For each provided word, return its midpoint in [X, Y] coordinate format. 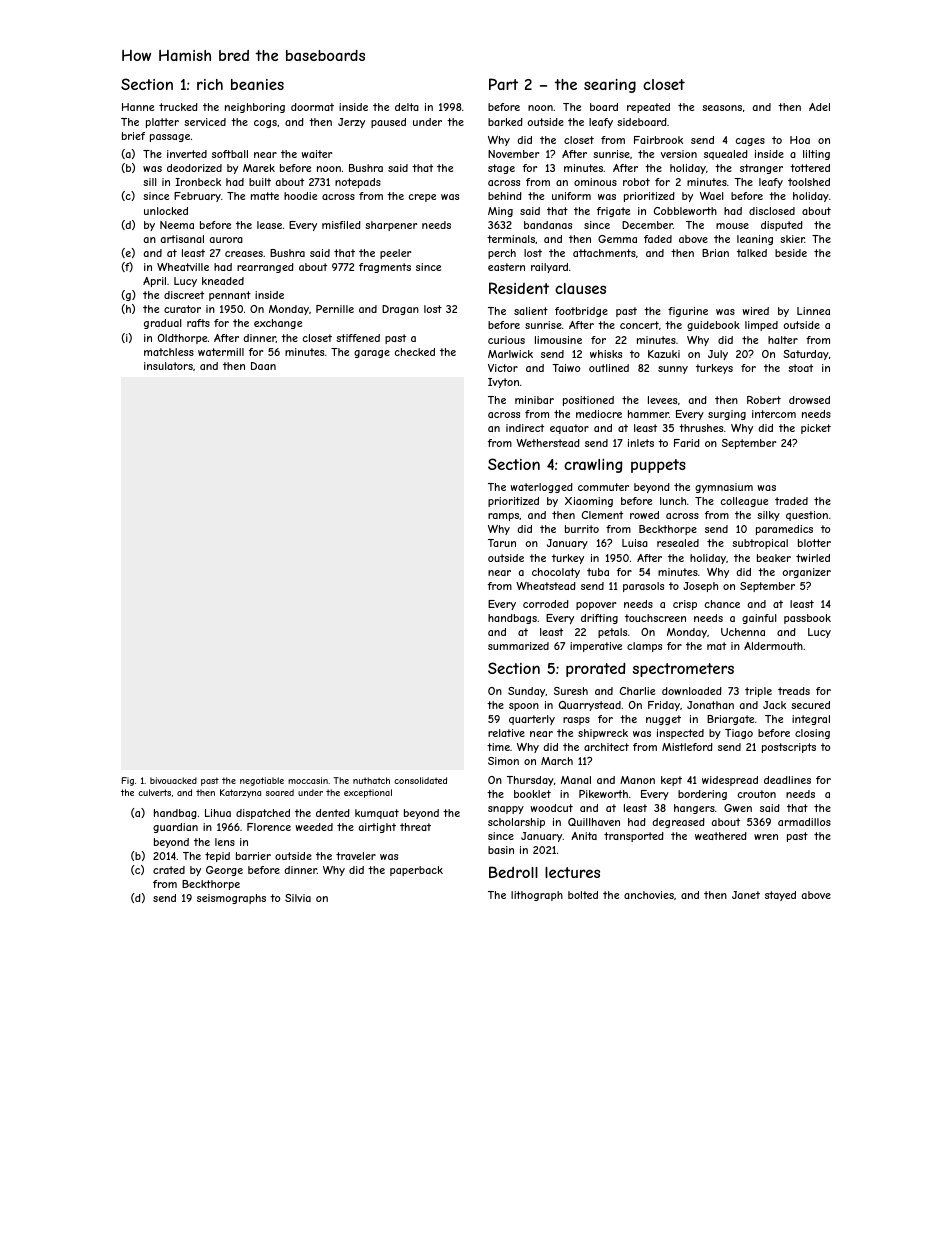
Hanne [138, 107]
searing [610, 86]
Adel [819, 107]
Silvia [298, 898]
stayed [780, 896]
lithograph [537, 896]
